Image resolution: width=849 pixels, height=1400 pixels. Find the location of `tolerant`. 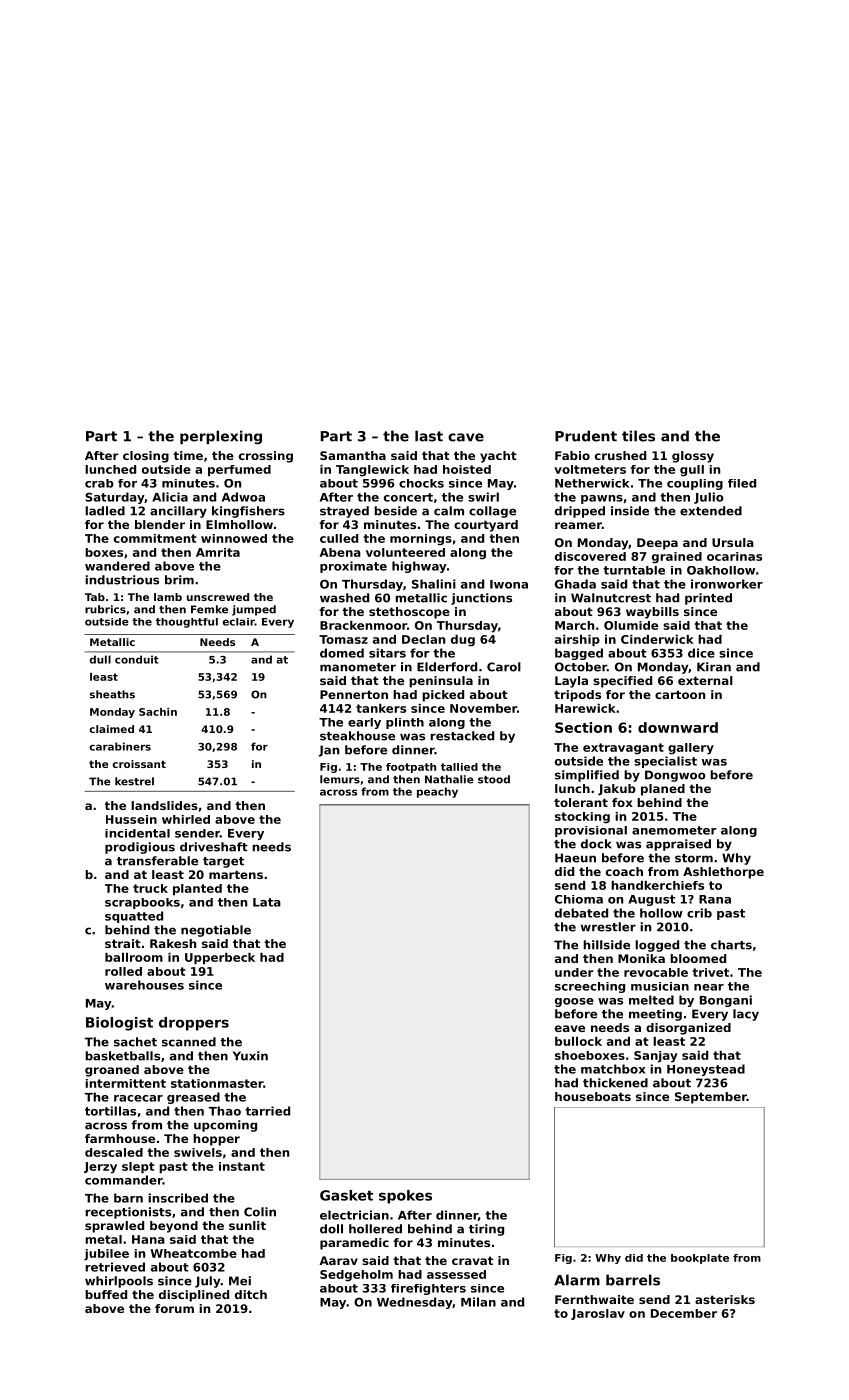

tolerant is located at coordinates (581, 802).
